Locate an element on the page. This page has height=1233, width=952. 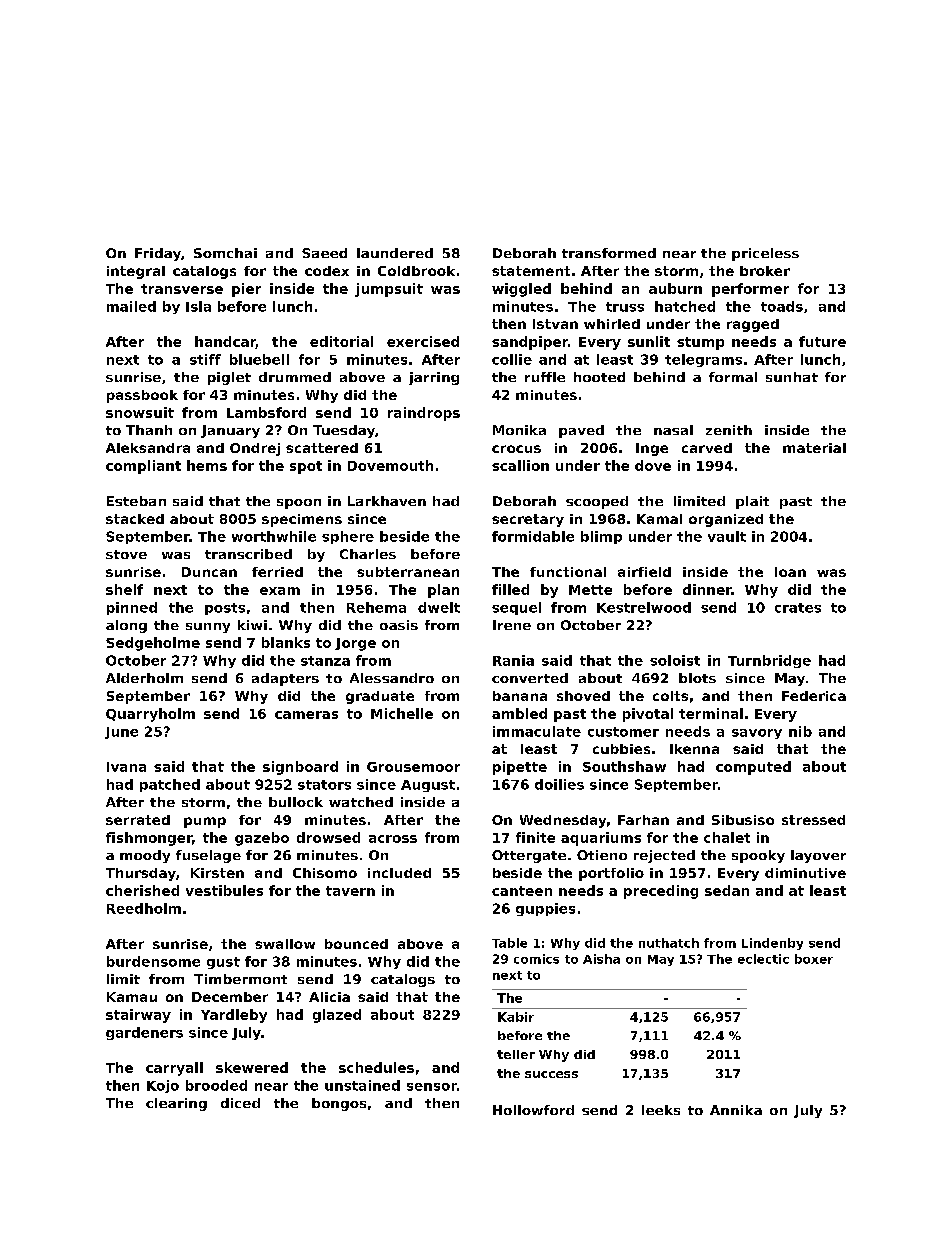
pivotal is located at coordinates (648, 715).
